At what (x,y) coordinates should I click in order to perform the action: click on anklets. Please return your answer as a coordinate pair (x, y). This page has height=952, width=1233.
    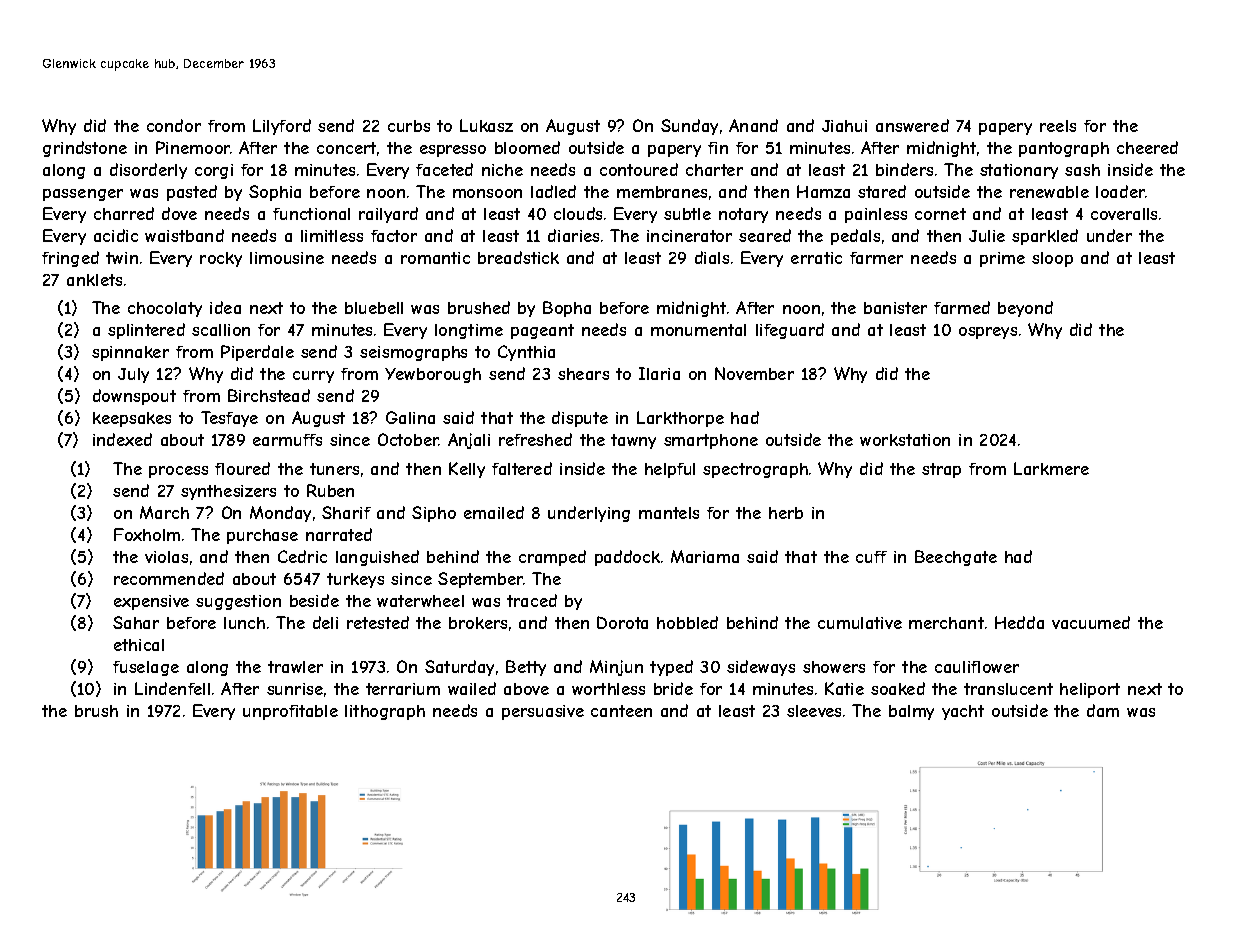
    Looking at the image, I should click on (94, 280).
